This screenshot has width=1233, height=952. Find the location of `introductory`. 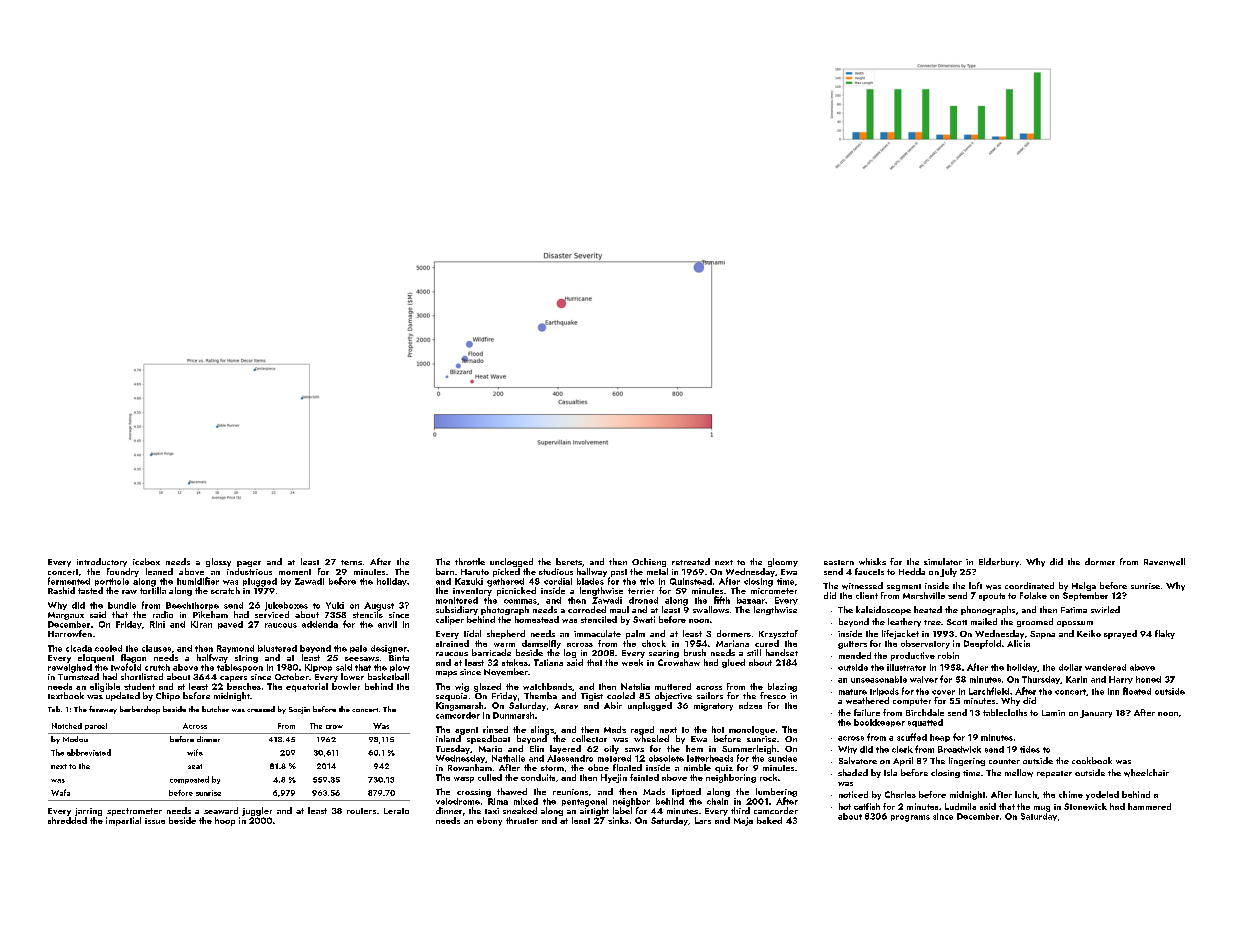

introductory is located at coordinates (102, 562).
